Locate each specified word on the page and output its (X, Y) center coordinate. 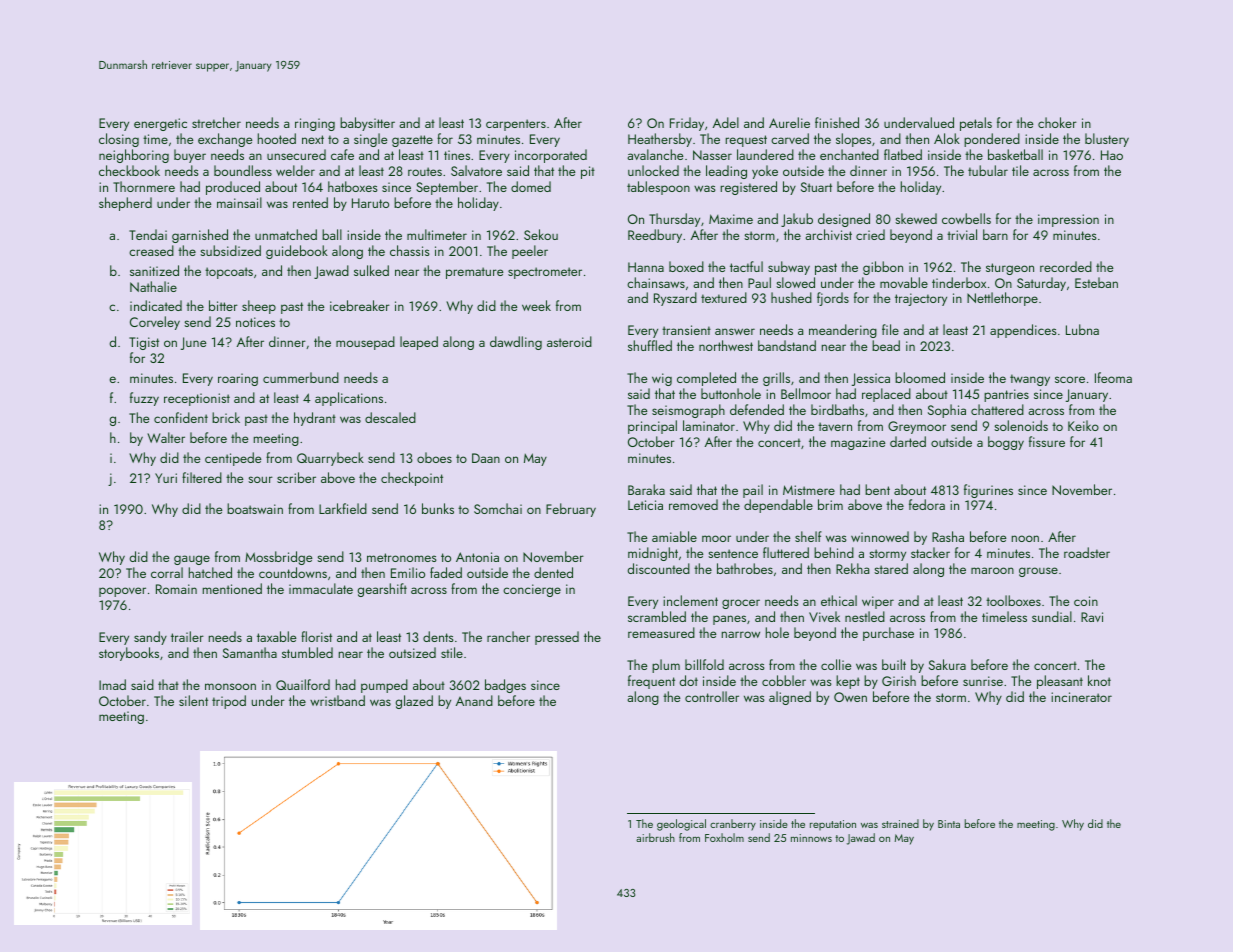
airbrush (655, 837)
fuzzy (144, 399)
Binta (949, 824)
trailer (187, 636)
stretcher (216, 122)
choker (1057, 122)
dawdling (516, 343)
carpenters (516, 125)
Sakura (947, 664)
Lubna (1082, 329)
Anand (474, 700)
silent (193, 700)
